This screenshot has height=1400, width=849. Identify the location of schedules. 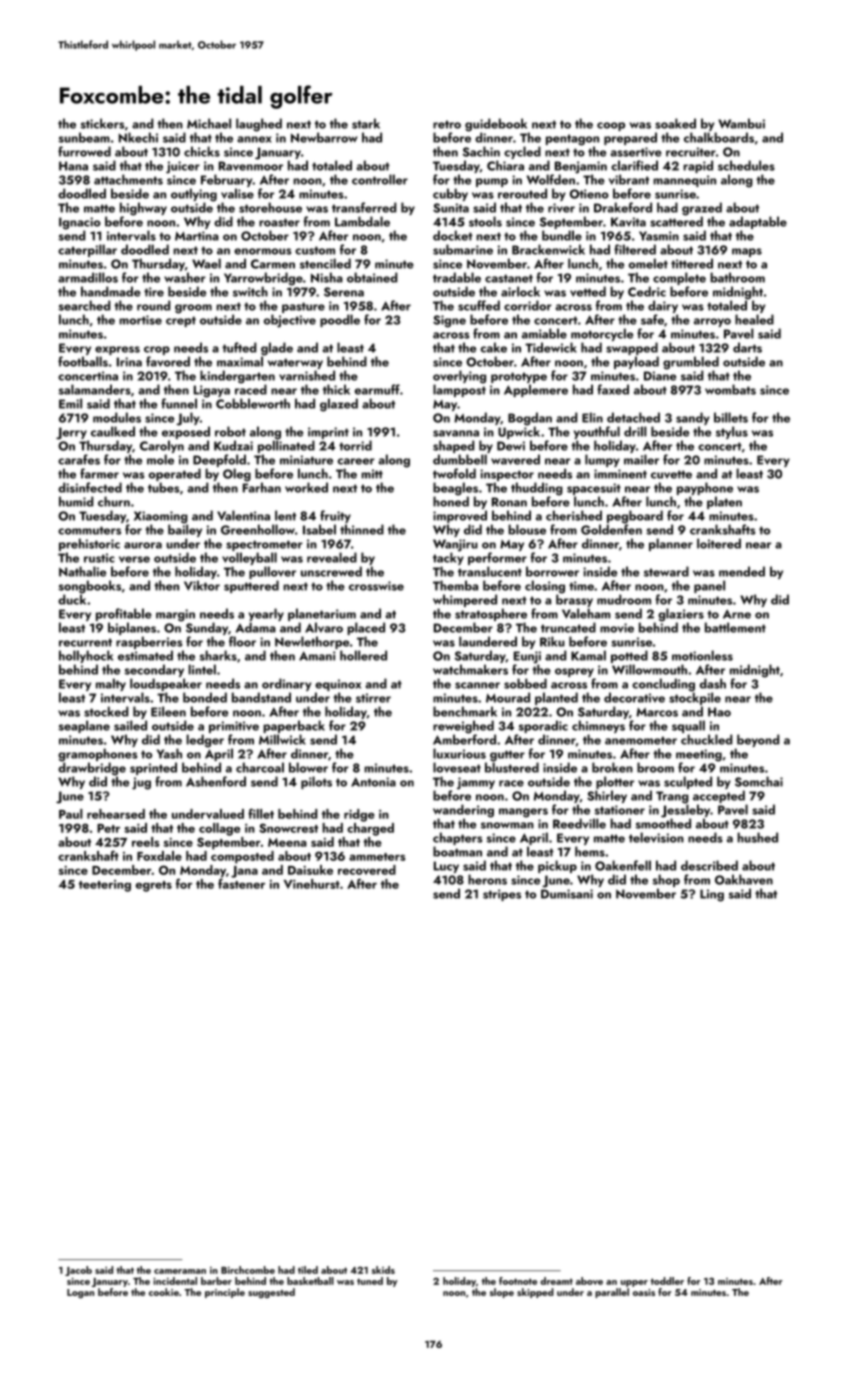
(746, 165).
